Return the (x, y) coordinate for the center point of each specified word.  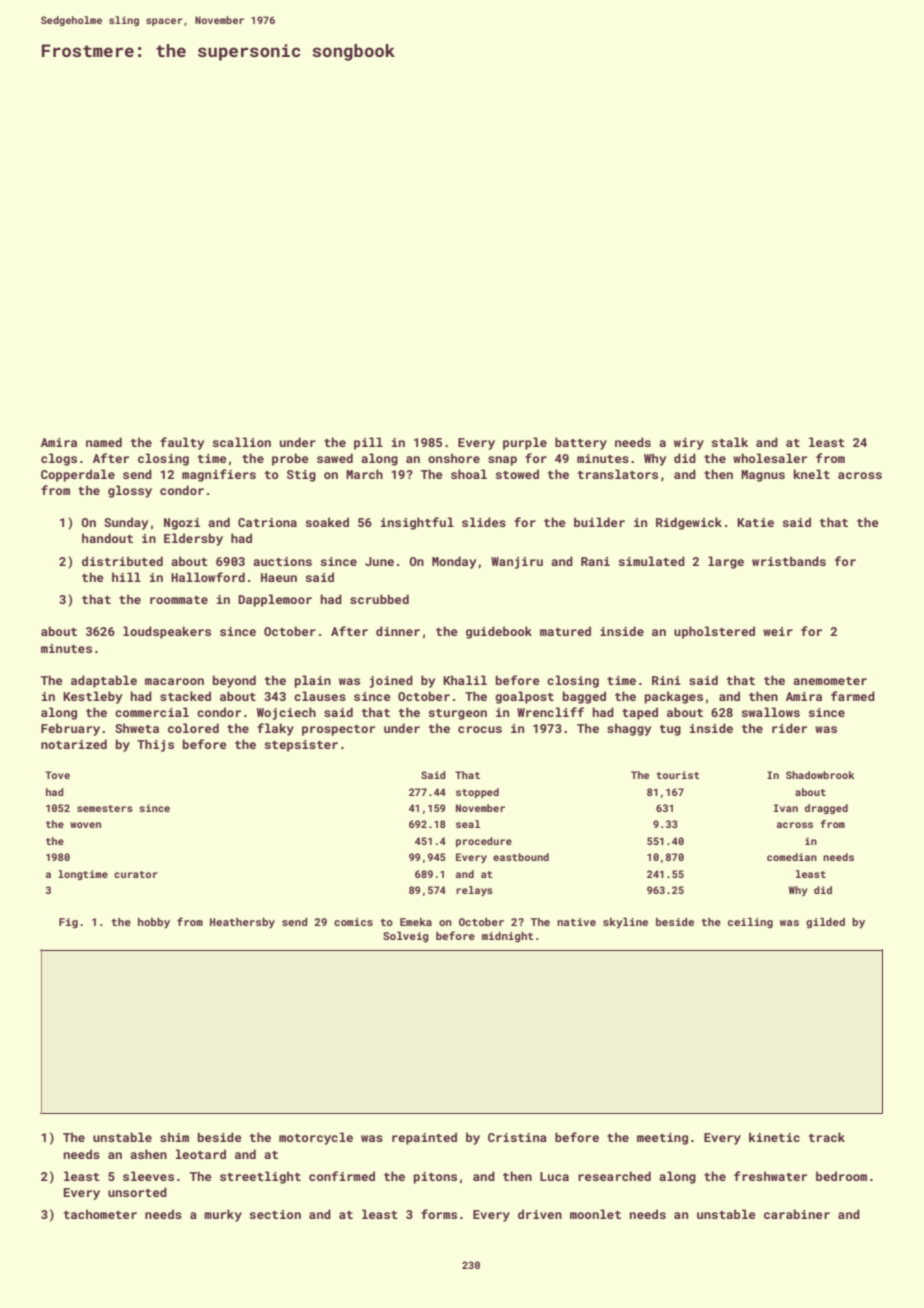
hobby (154, 923)
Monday (454, 562)
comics (353, 922)
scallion (242, 442)
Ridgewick (689, 523)
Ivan (786, 808)
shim (174, 1137)
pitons (435, 1178)
